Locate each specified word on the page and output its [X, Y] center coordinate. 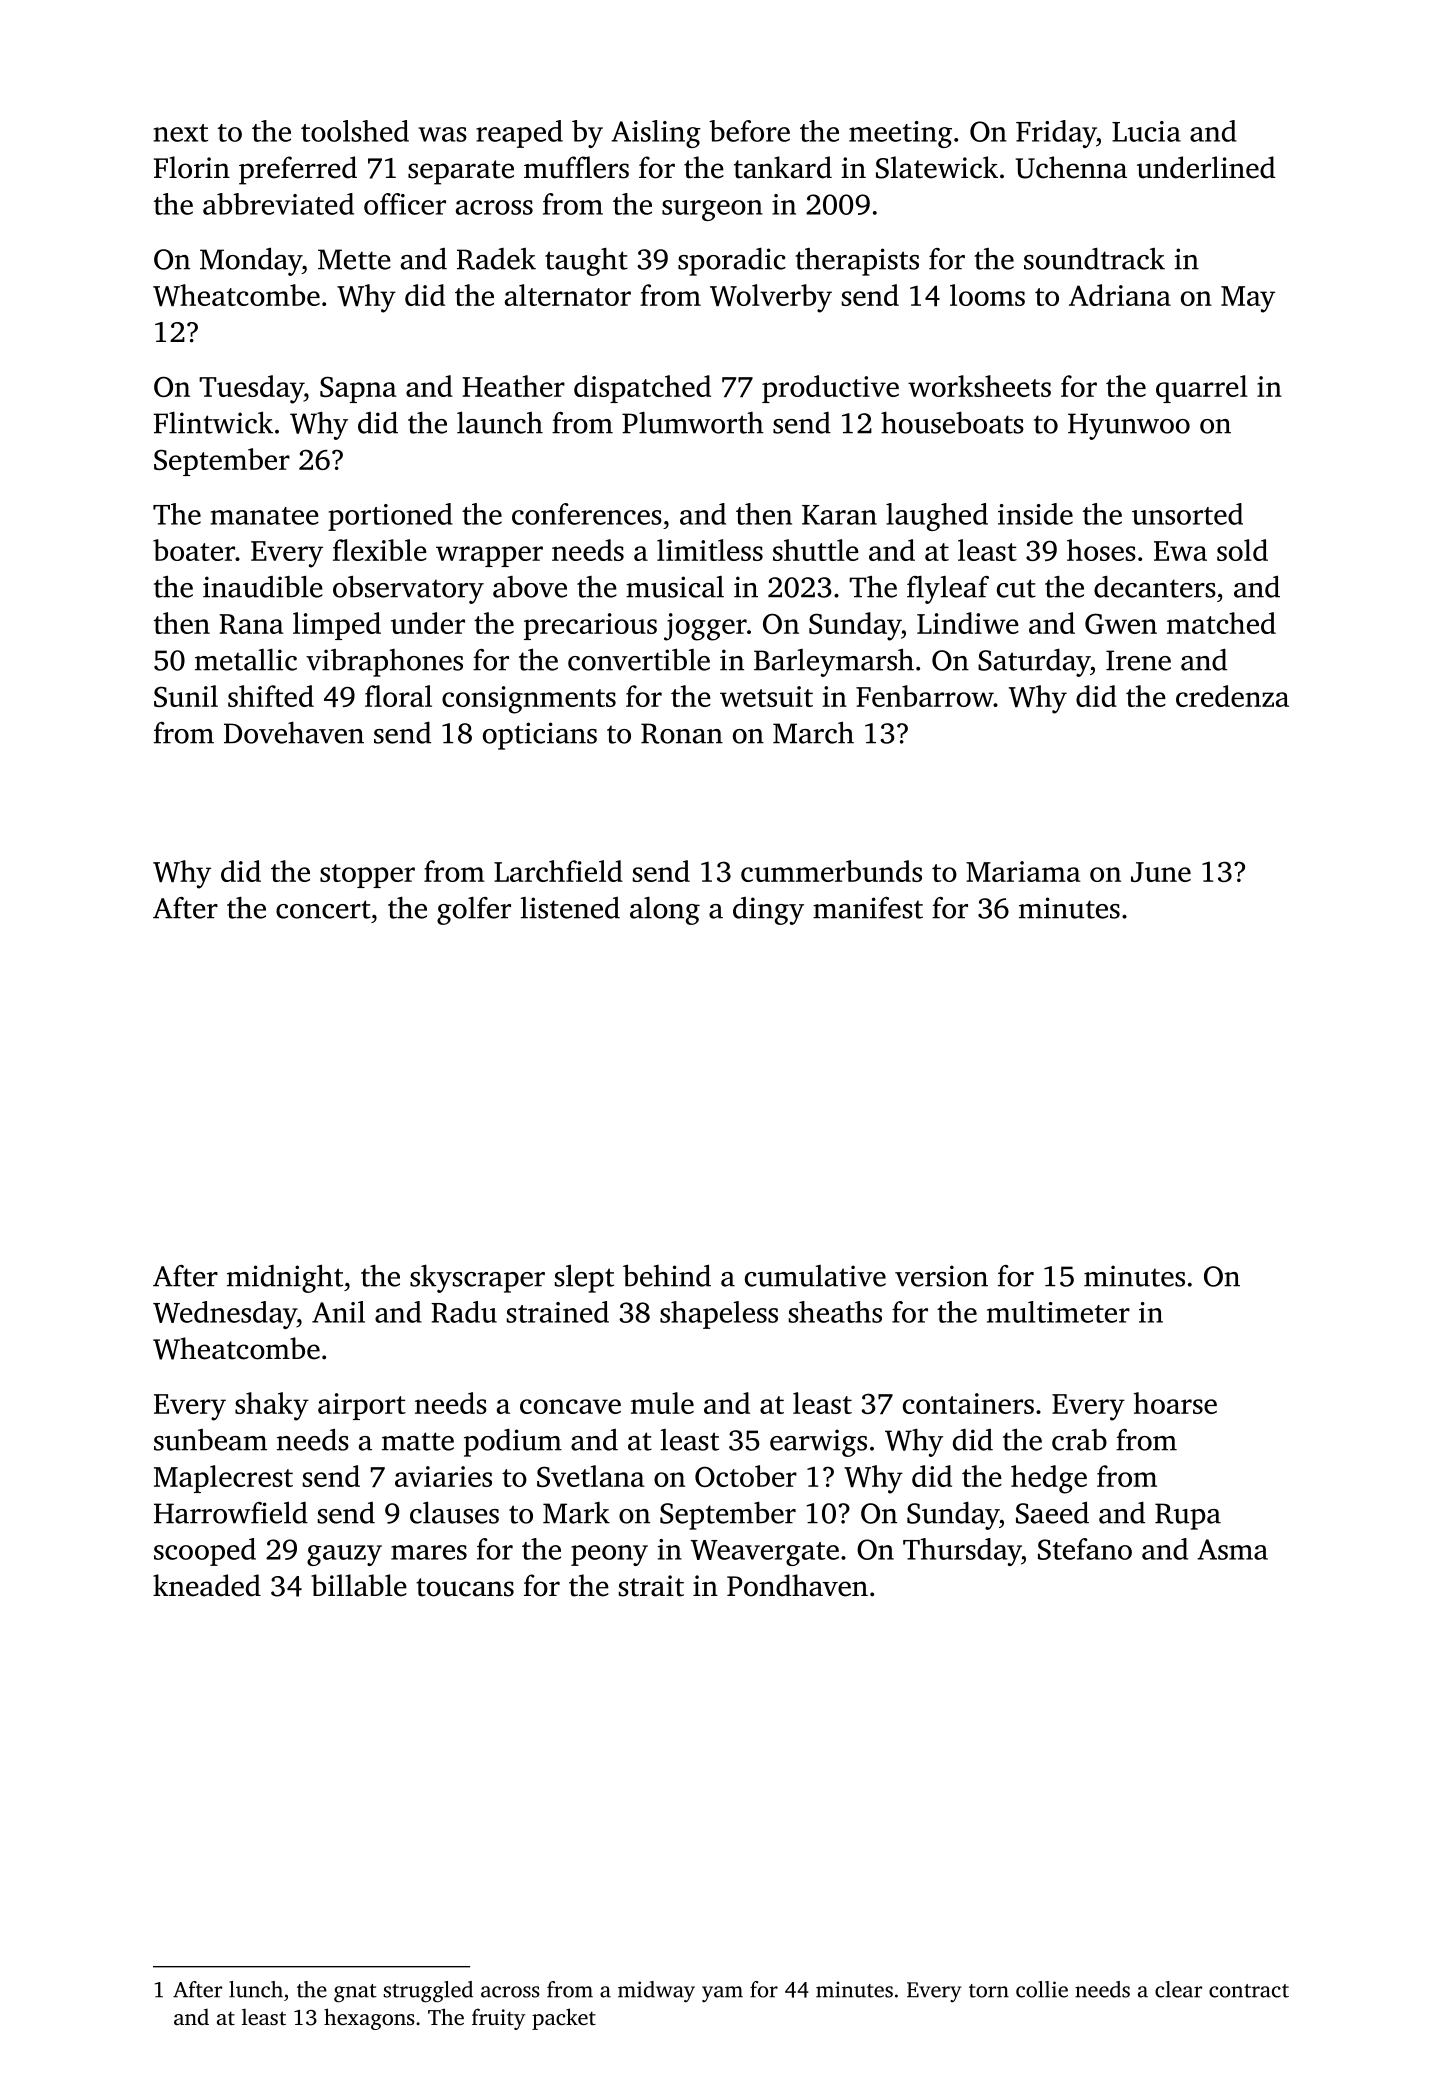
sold [1242, 550]
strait [651, 1586]
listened [570, 908]
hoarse [1175, 1403]
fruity [498, 2019]
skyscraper [477, 1279]
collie [1042, 1989]
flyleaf [948, 590]
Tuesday [251, 389]
